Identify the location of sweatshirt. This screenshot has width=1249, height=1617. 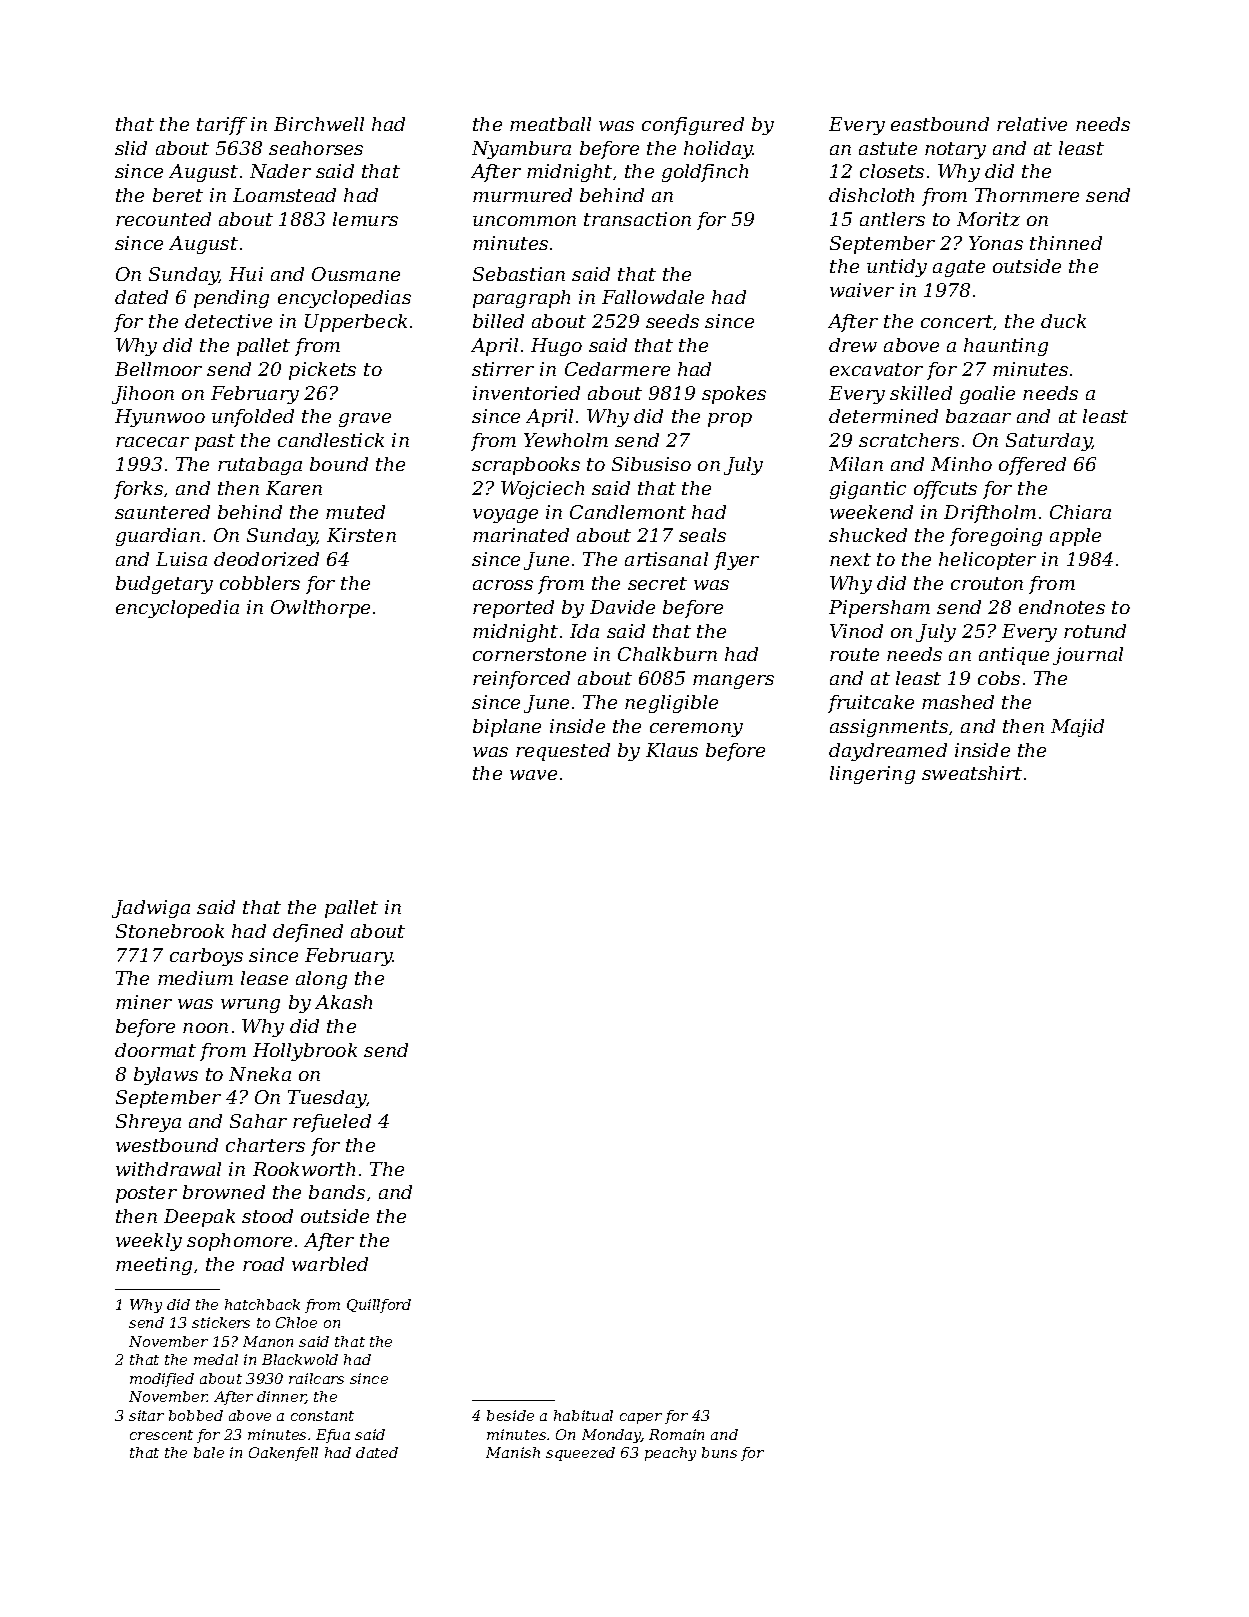
(972, 773).
